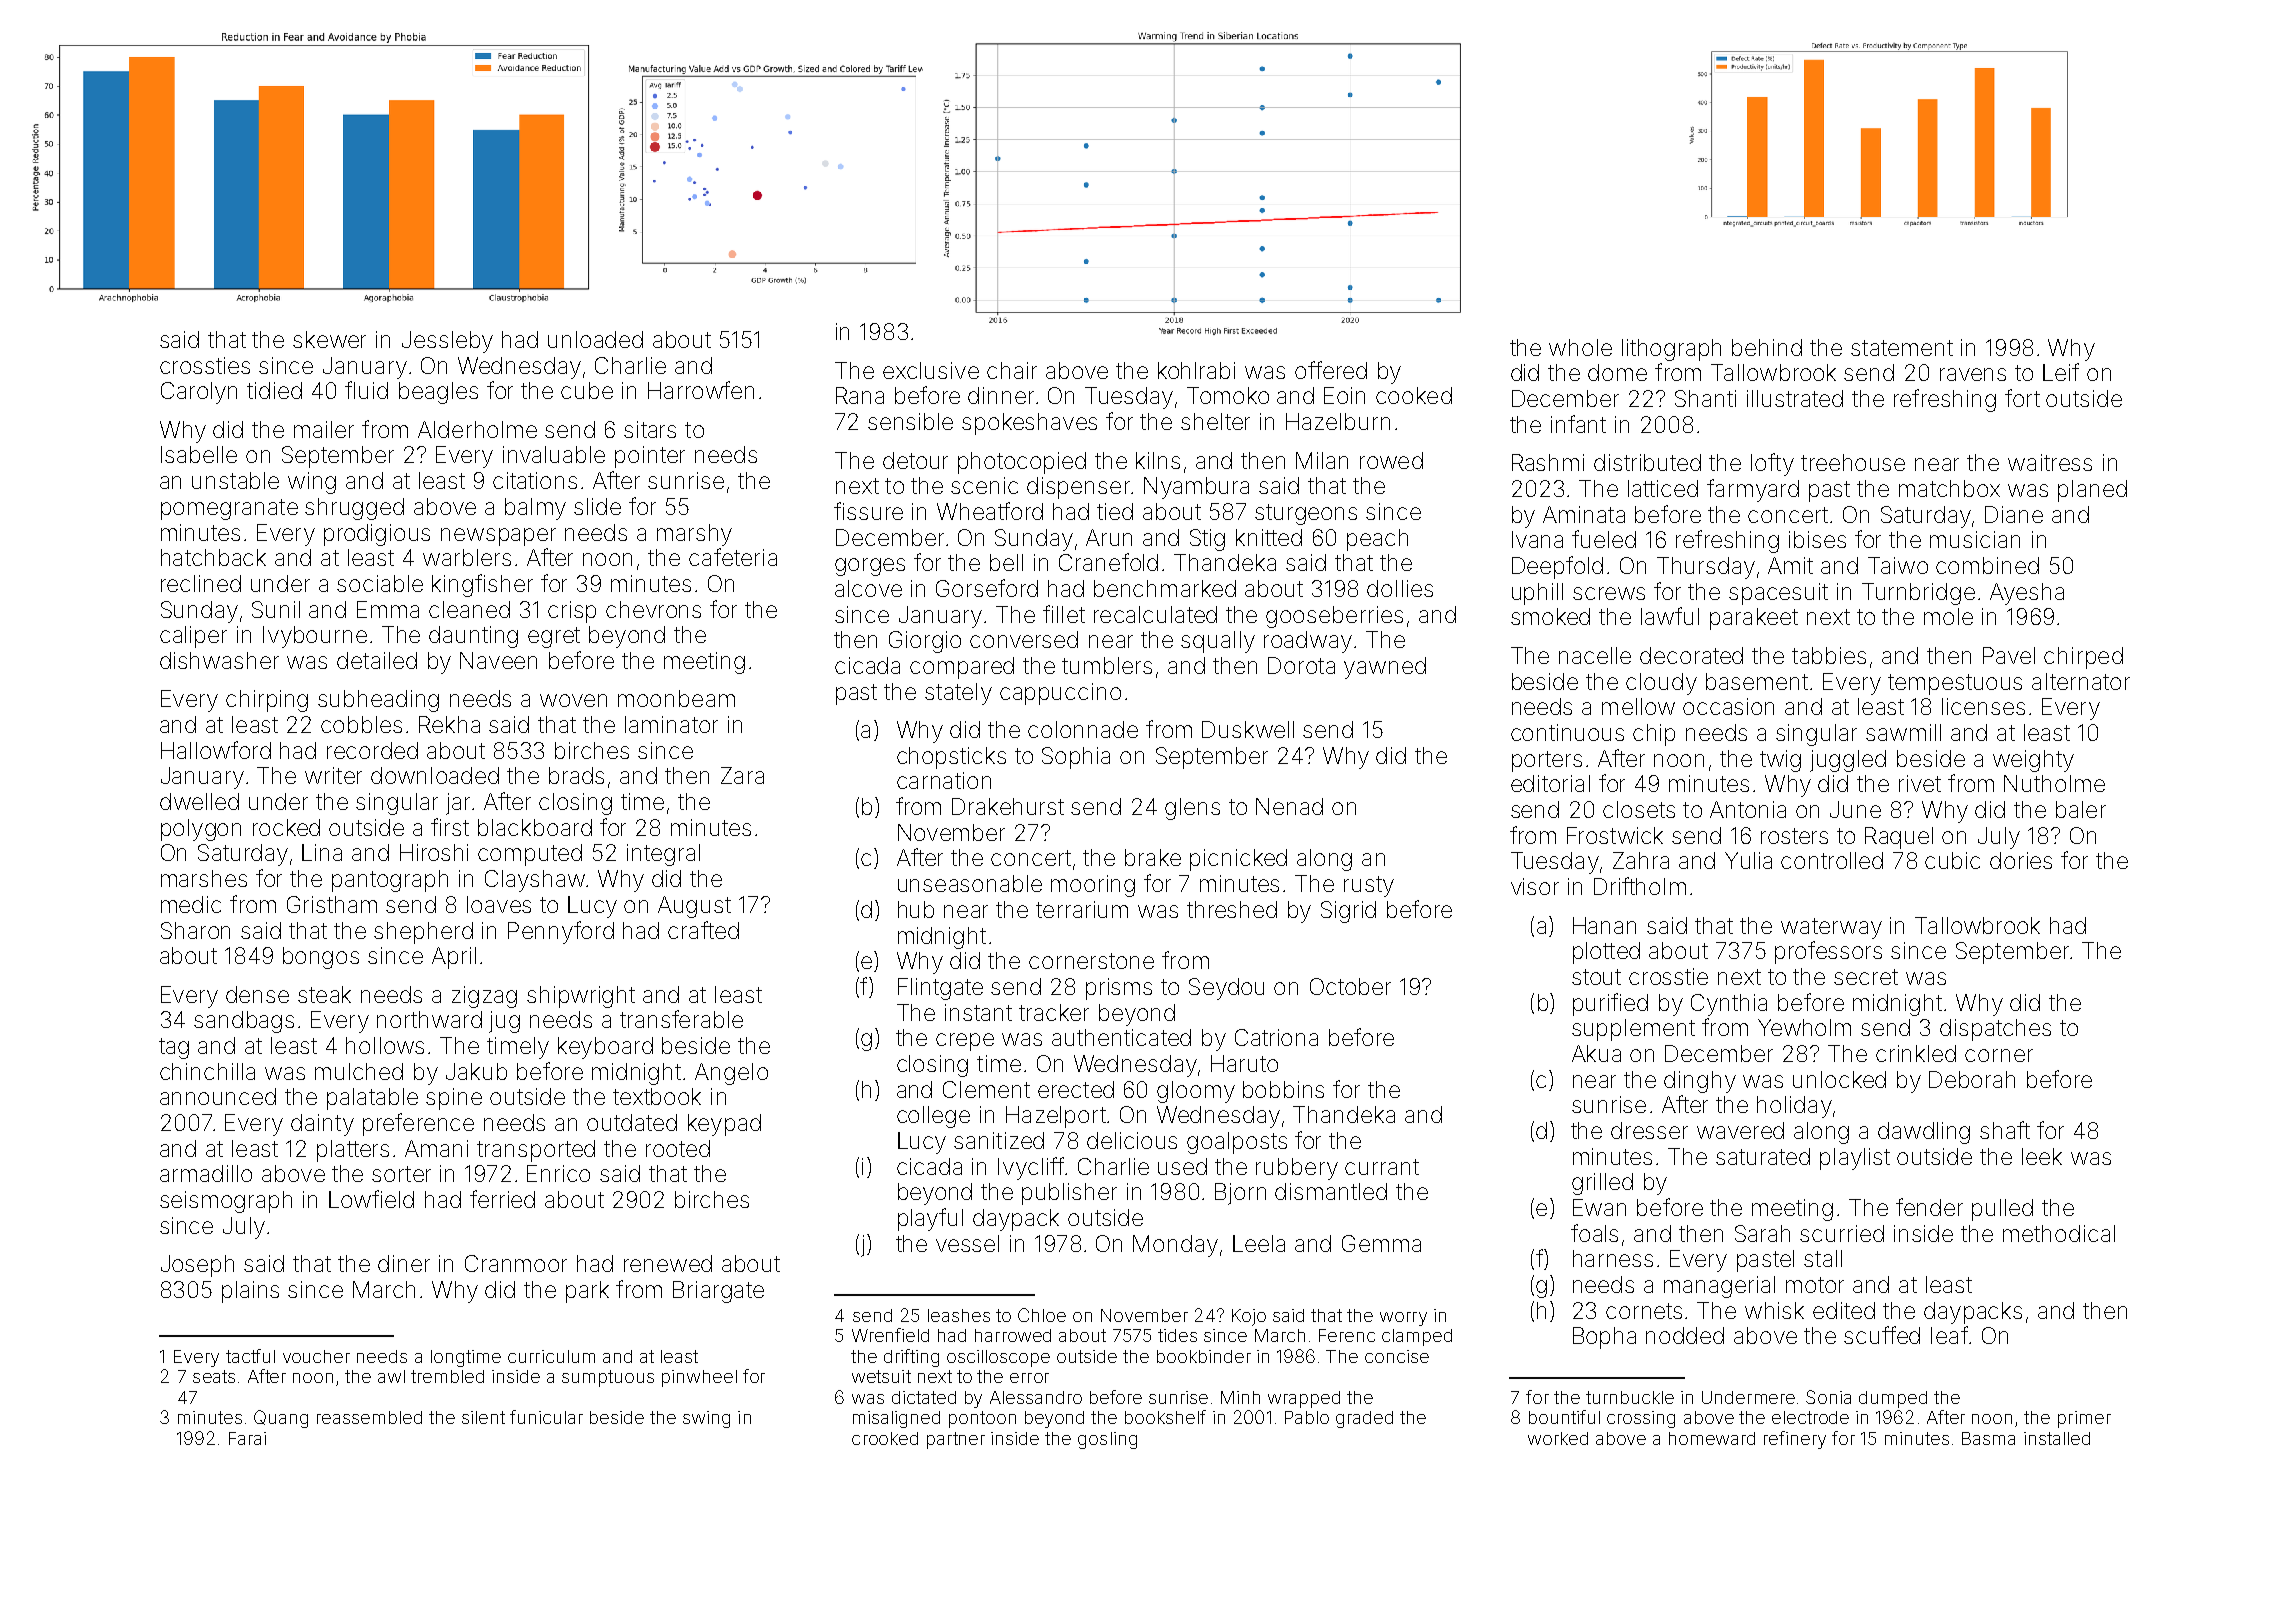  What do you see at coordinates (2092, 491) in the image?
I see `planed` at bounding box center [2092, 491].
